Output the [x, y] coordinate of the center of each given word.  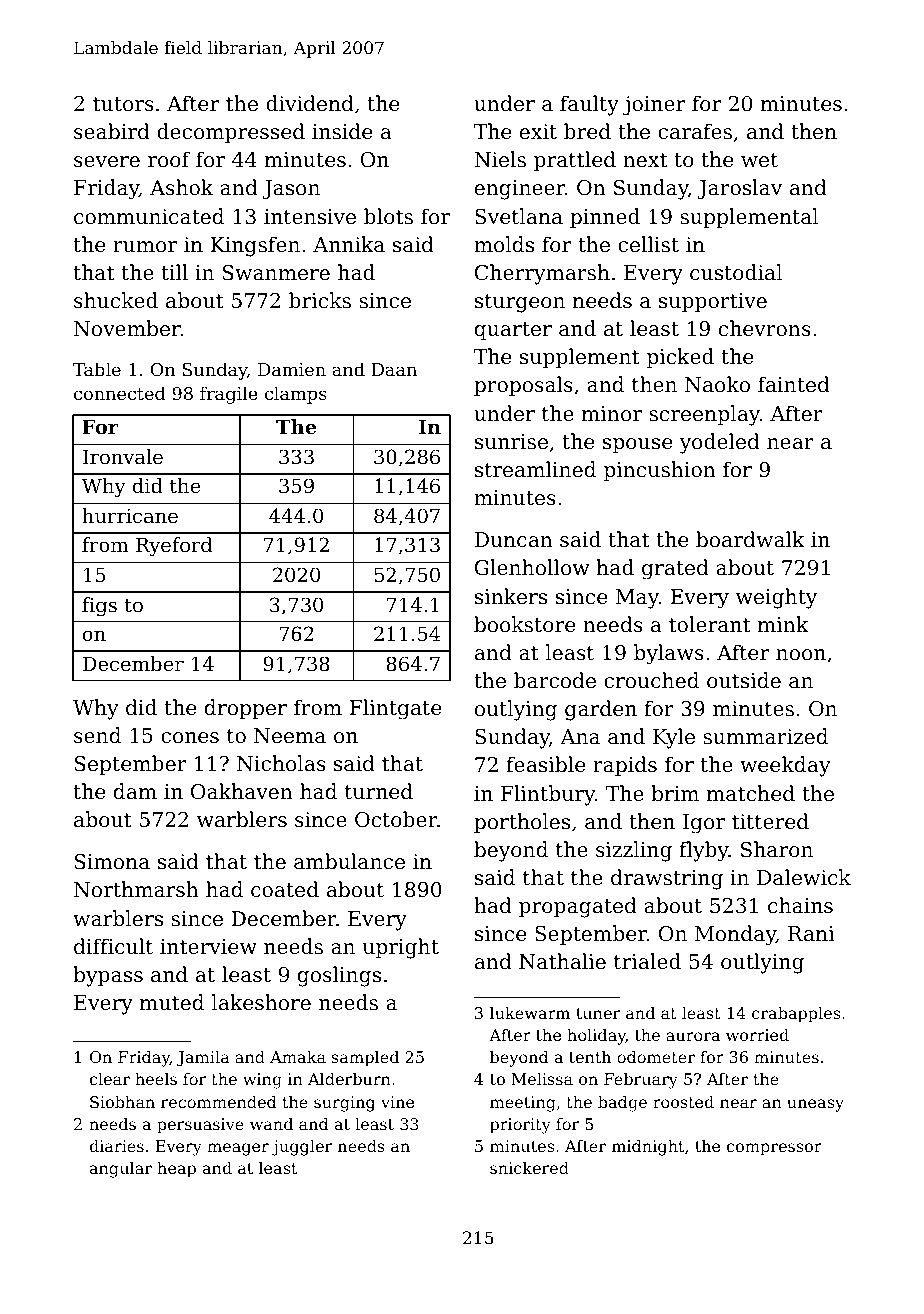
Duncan [514, 539]
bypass [108, 976]
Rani [811, 933]
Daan [394, 369]
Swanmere [276, 273]
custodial [736, 272]
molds [504, 244]
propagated [578, 907]
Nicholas [281, 763]
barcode [555, 680]
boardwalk [750, 539]
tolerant [710, 624]
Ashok [181, 187]
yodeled [720, 443]
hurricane [130, 515]
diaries [117, 1146]
